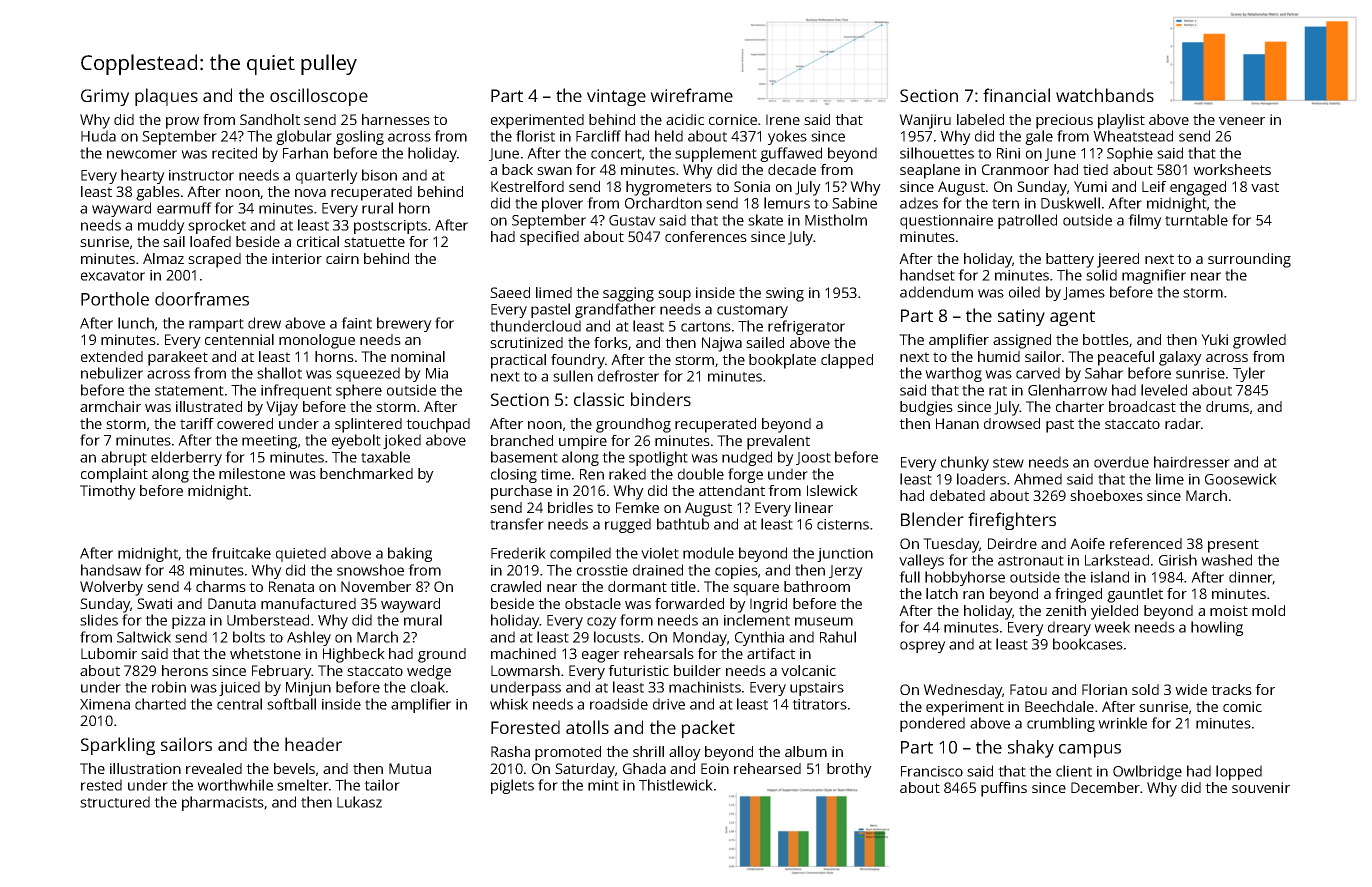  What do you see at coordinates (752, 311) in the page?
I see `customary` at bounding box center [752, 311].
